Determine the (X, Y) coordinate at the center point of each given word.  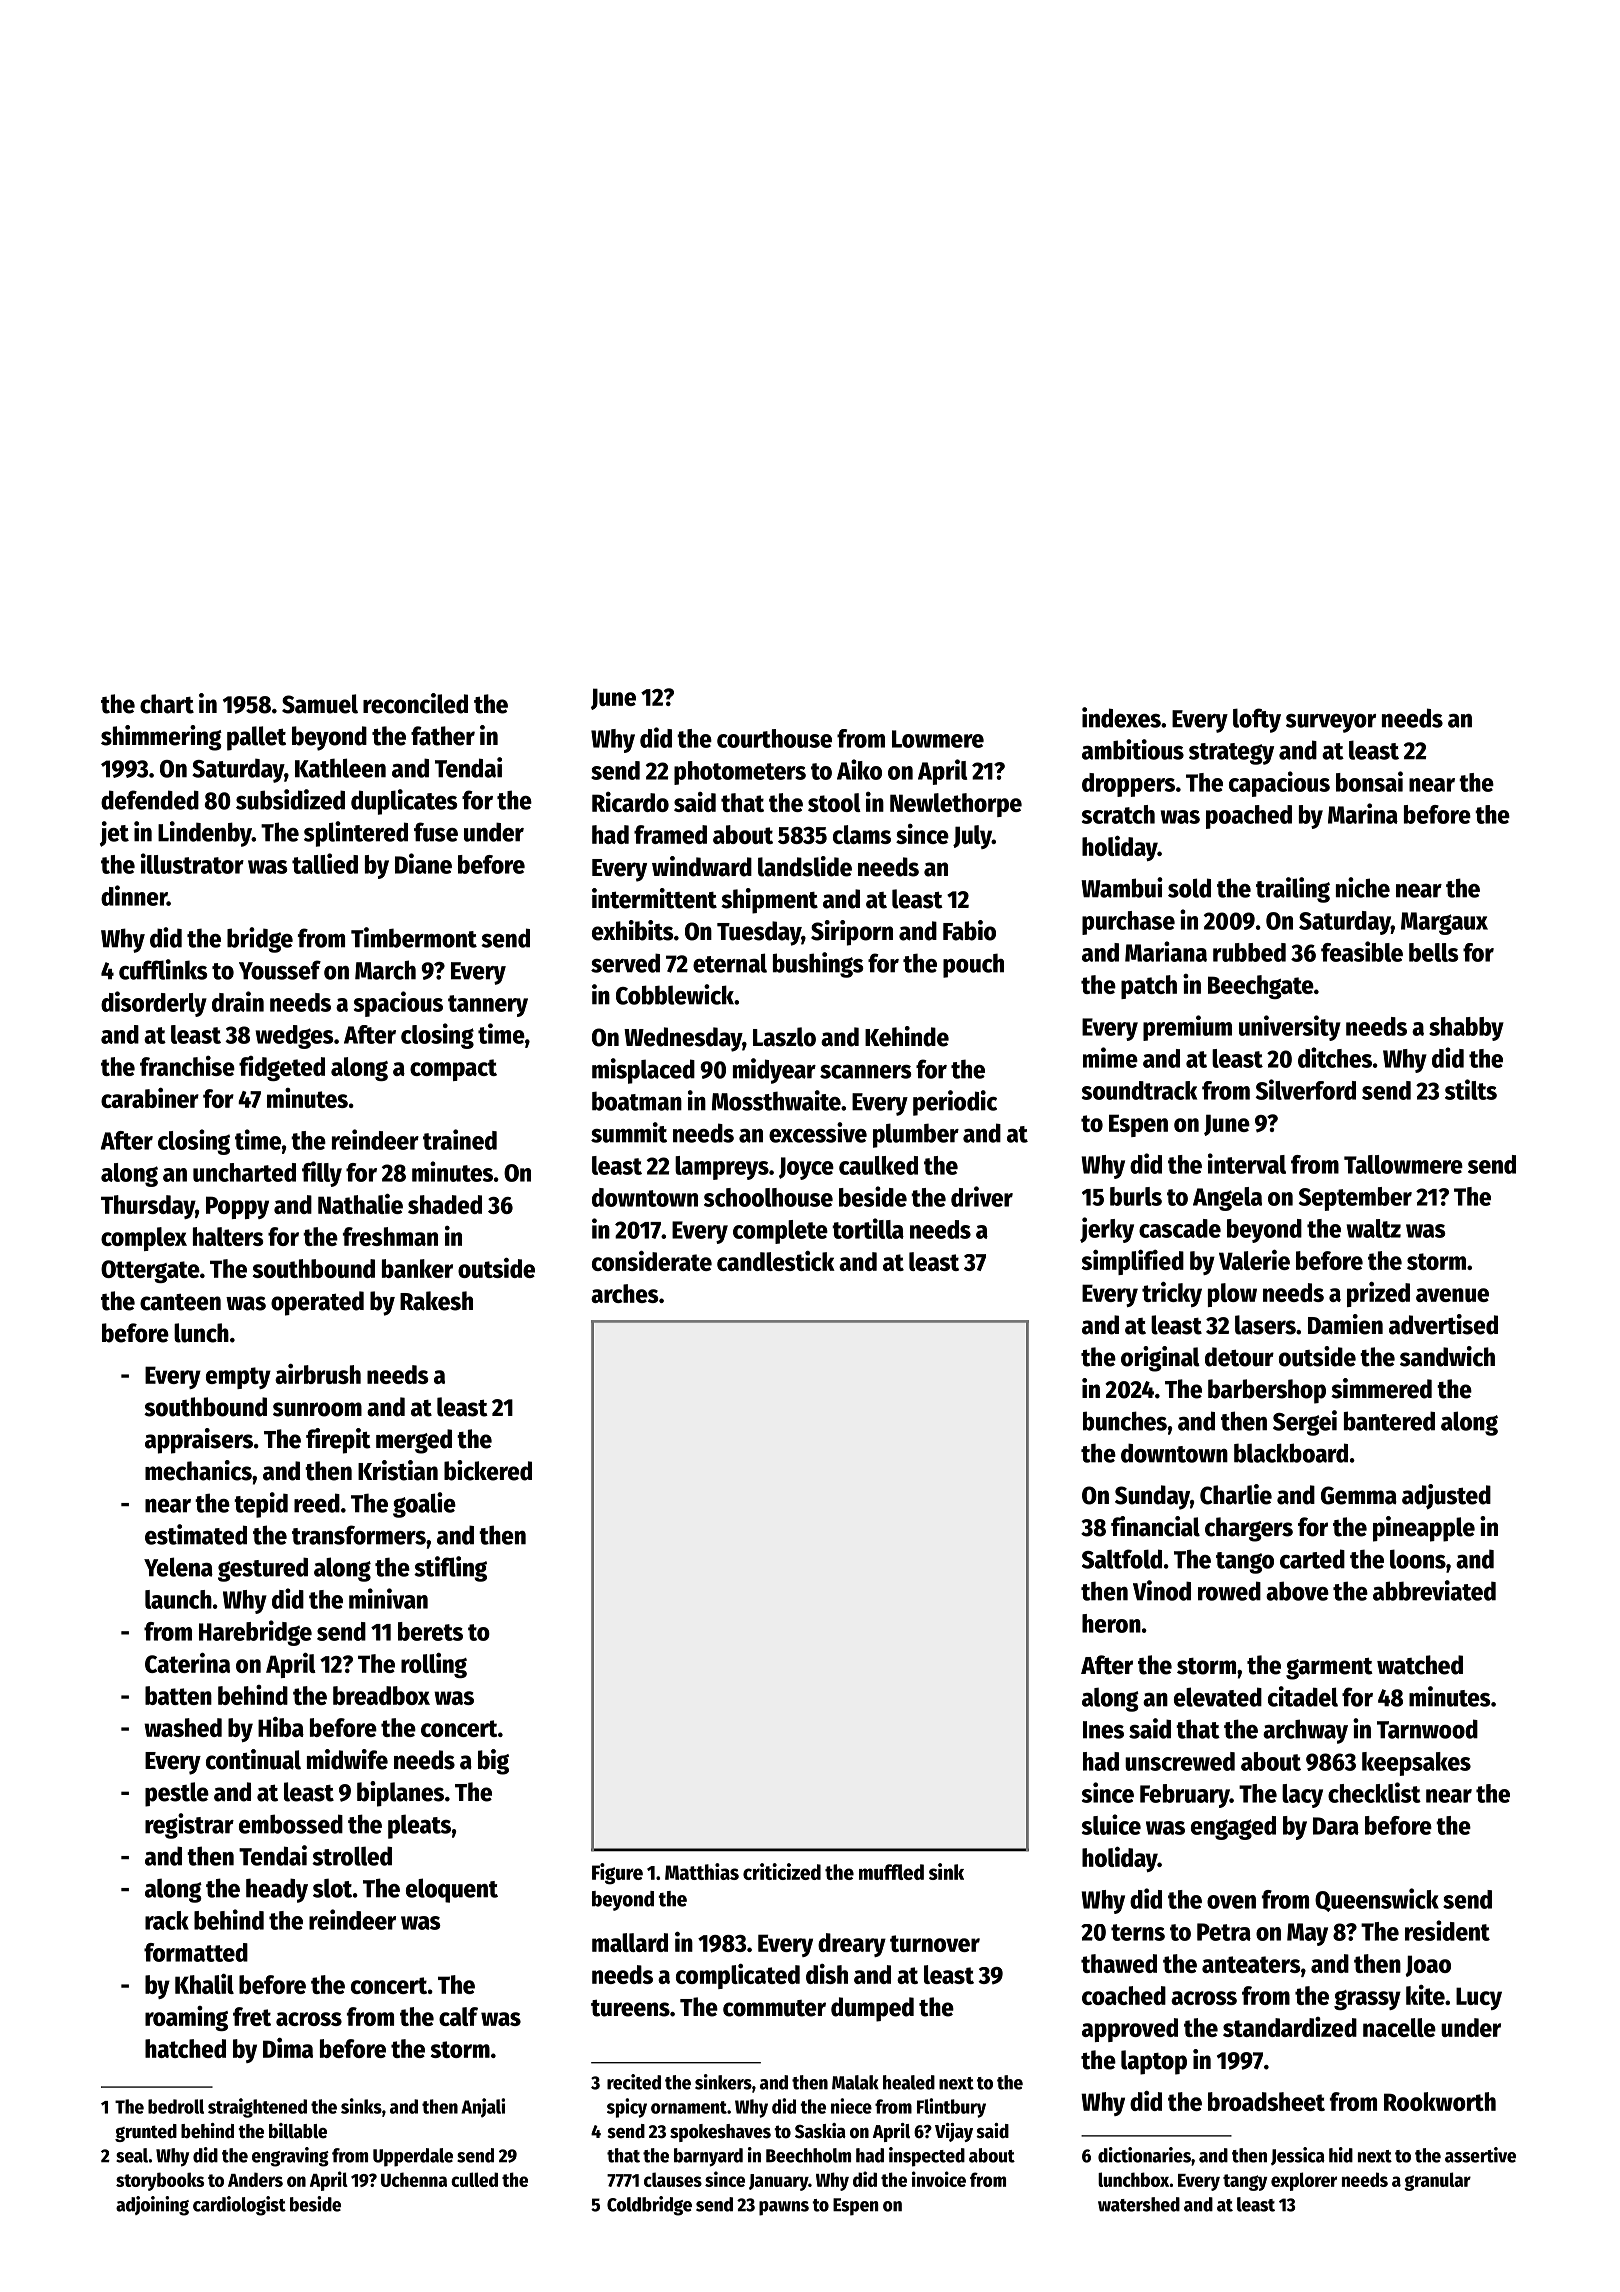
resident (1447, 1930)
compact (453, 1070)
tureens (630, 2008)
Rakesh (436, 1301)
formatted (196, 1952)
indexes (1121, 717)
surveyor (1331, 723)
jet (114, 834)
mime (1110, 1057)
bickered (488, 1470)
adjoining (152, 2206)
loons (1418, 1559)
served (625, 963)
